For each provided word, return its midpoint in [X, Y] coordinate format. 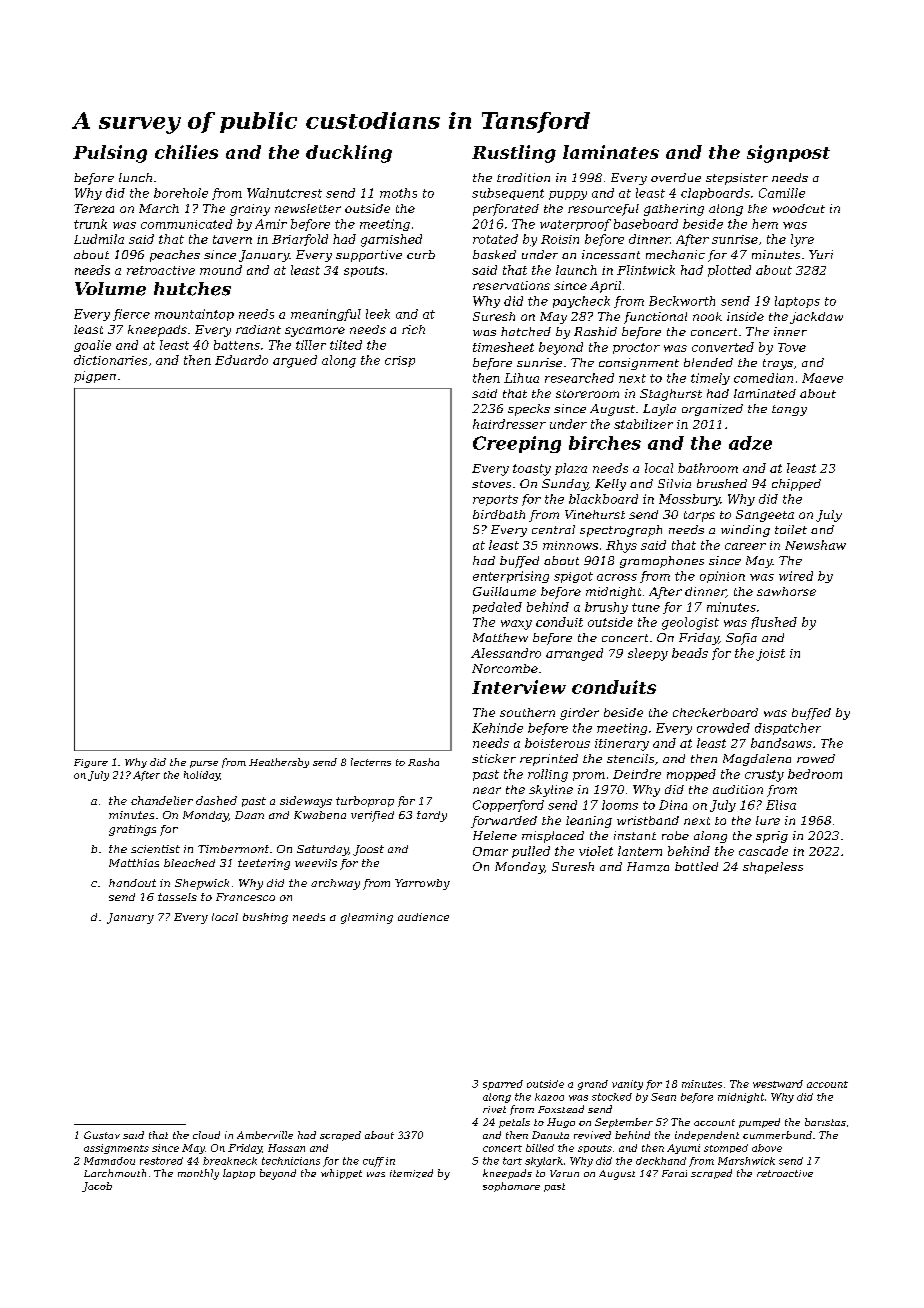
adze [750, 443]
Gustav [102, 1135]
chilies [186, 152]
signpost [788, 154]
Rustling [514, 154]
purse [204, 764]
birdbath [499, 514]
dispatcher [788, 729]
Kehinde [497, 728]
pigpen [95, 377]
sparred [503, 1085]
